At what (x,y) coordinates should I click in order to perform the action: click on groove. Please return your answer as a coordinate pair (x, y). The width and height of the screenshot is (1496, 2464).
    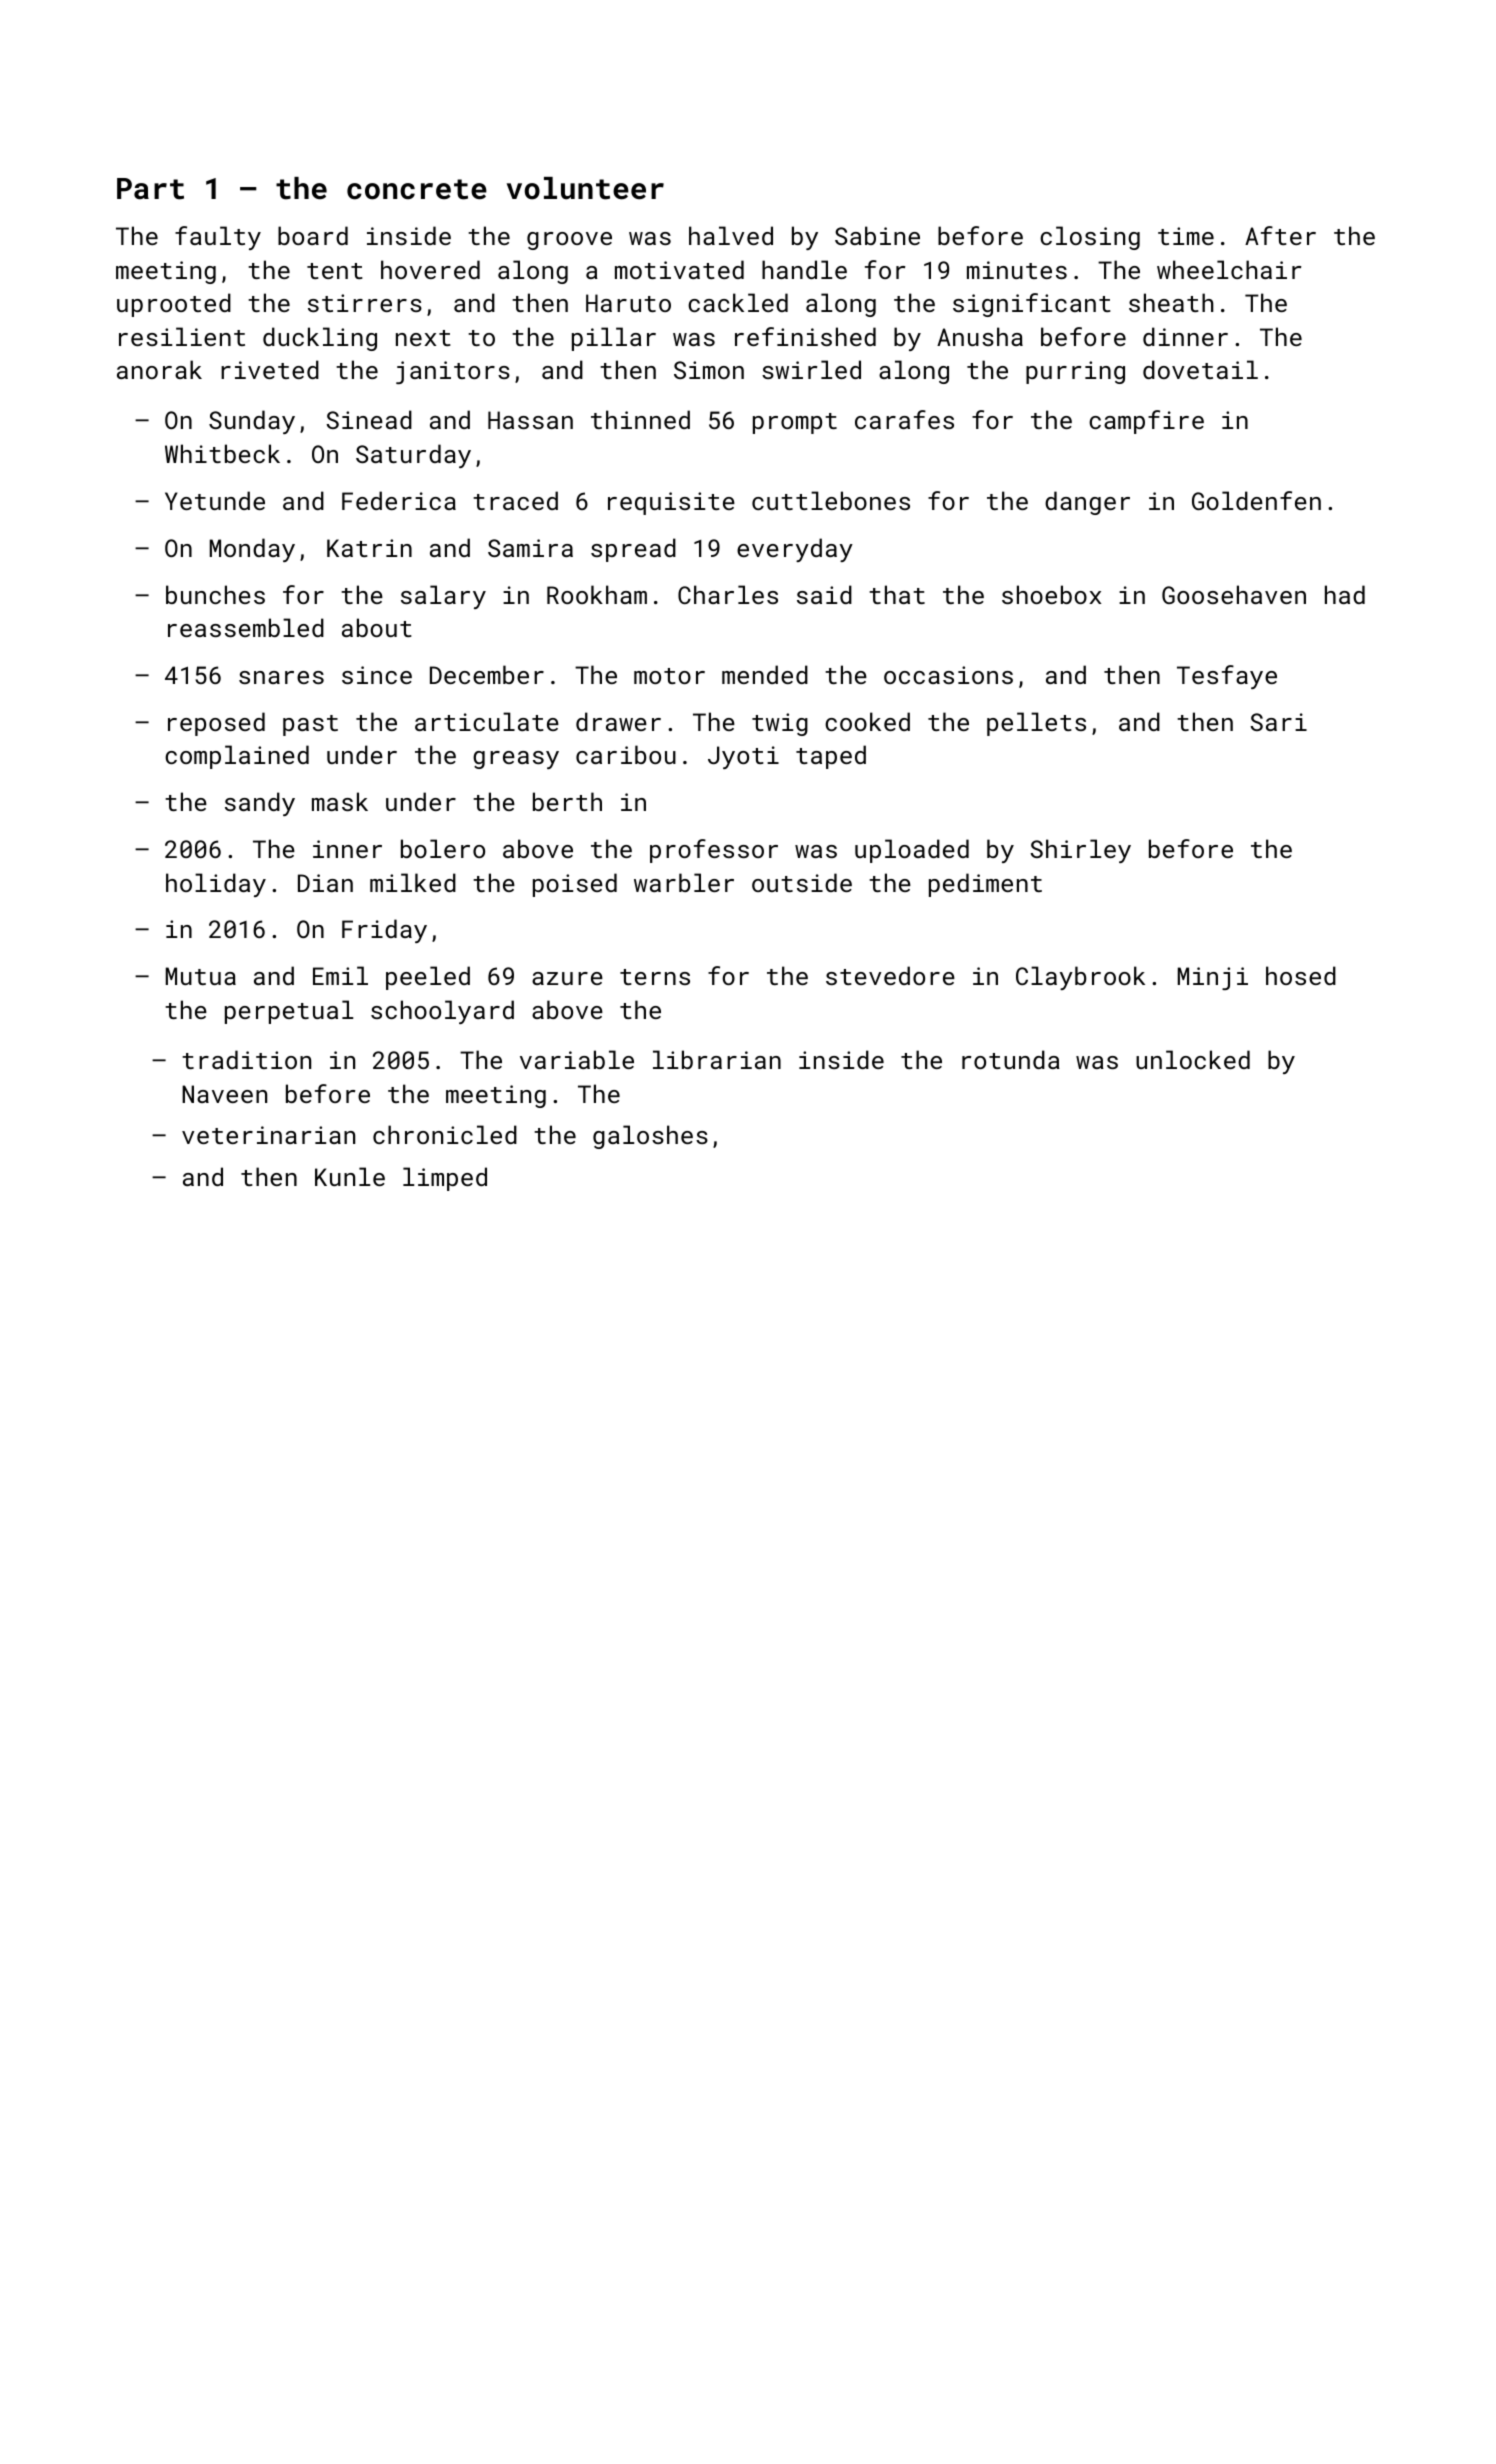
    Looking at the image, I should click on (569, 241).
